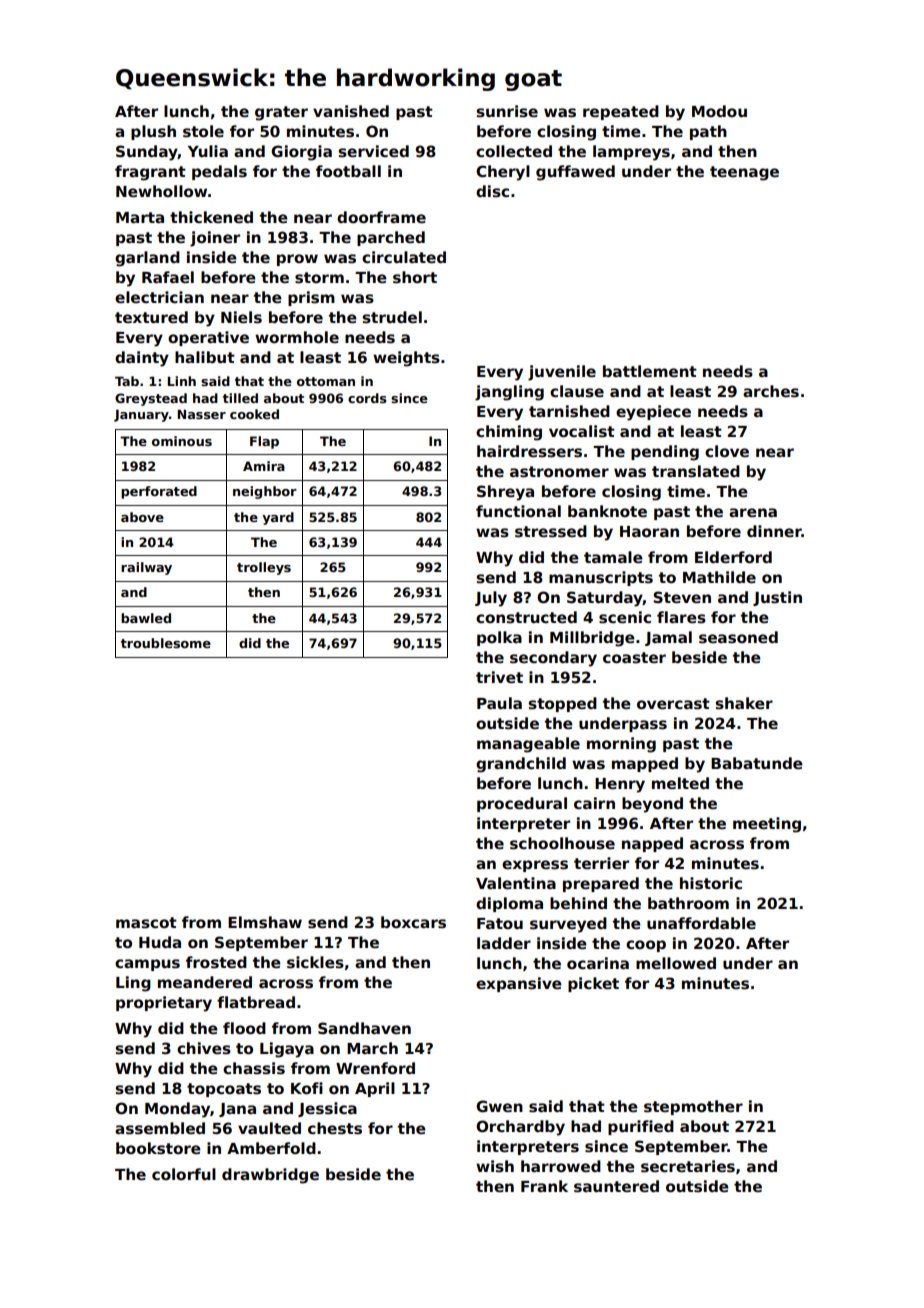 The height and width of the page is (1308, 924). What do you see at coordinates (166, 643) in the page?
I see `troublesome` at bounding box center [166, 643].
